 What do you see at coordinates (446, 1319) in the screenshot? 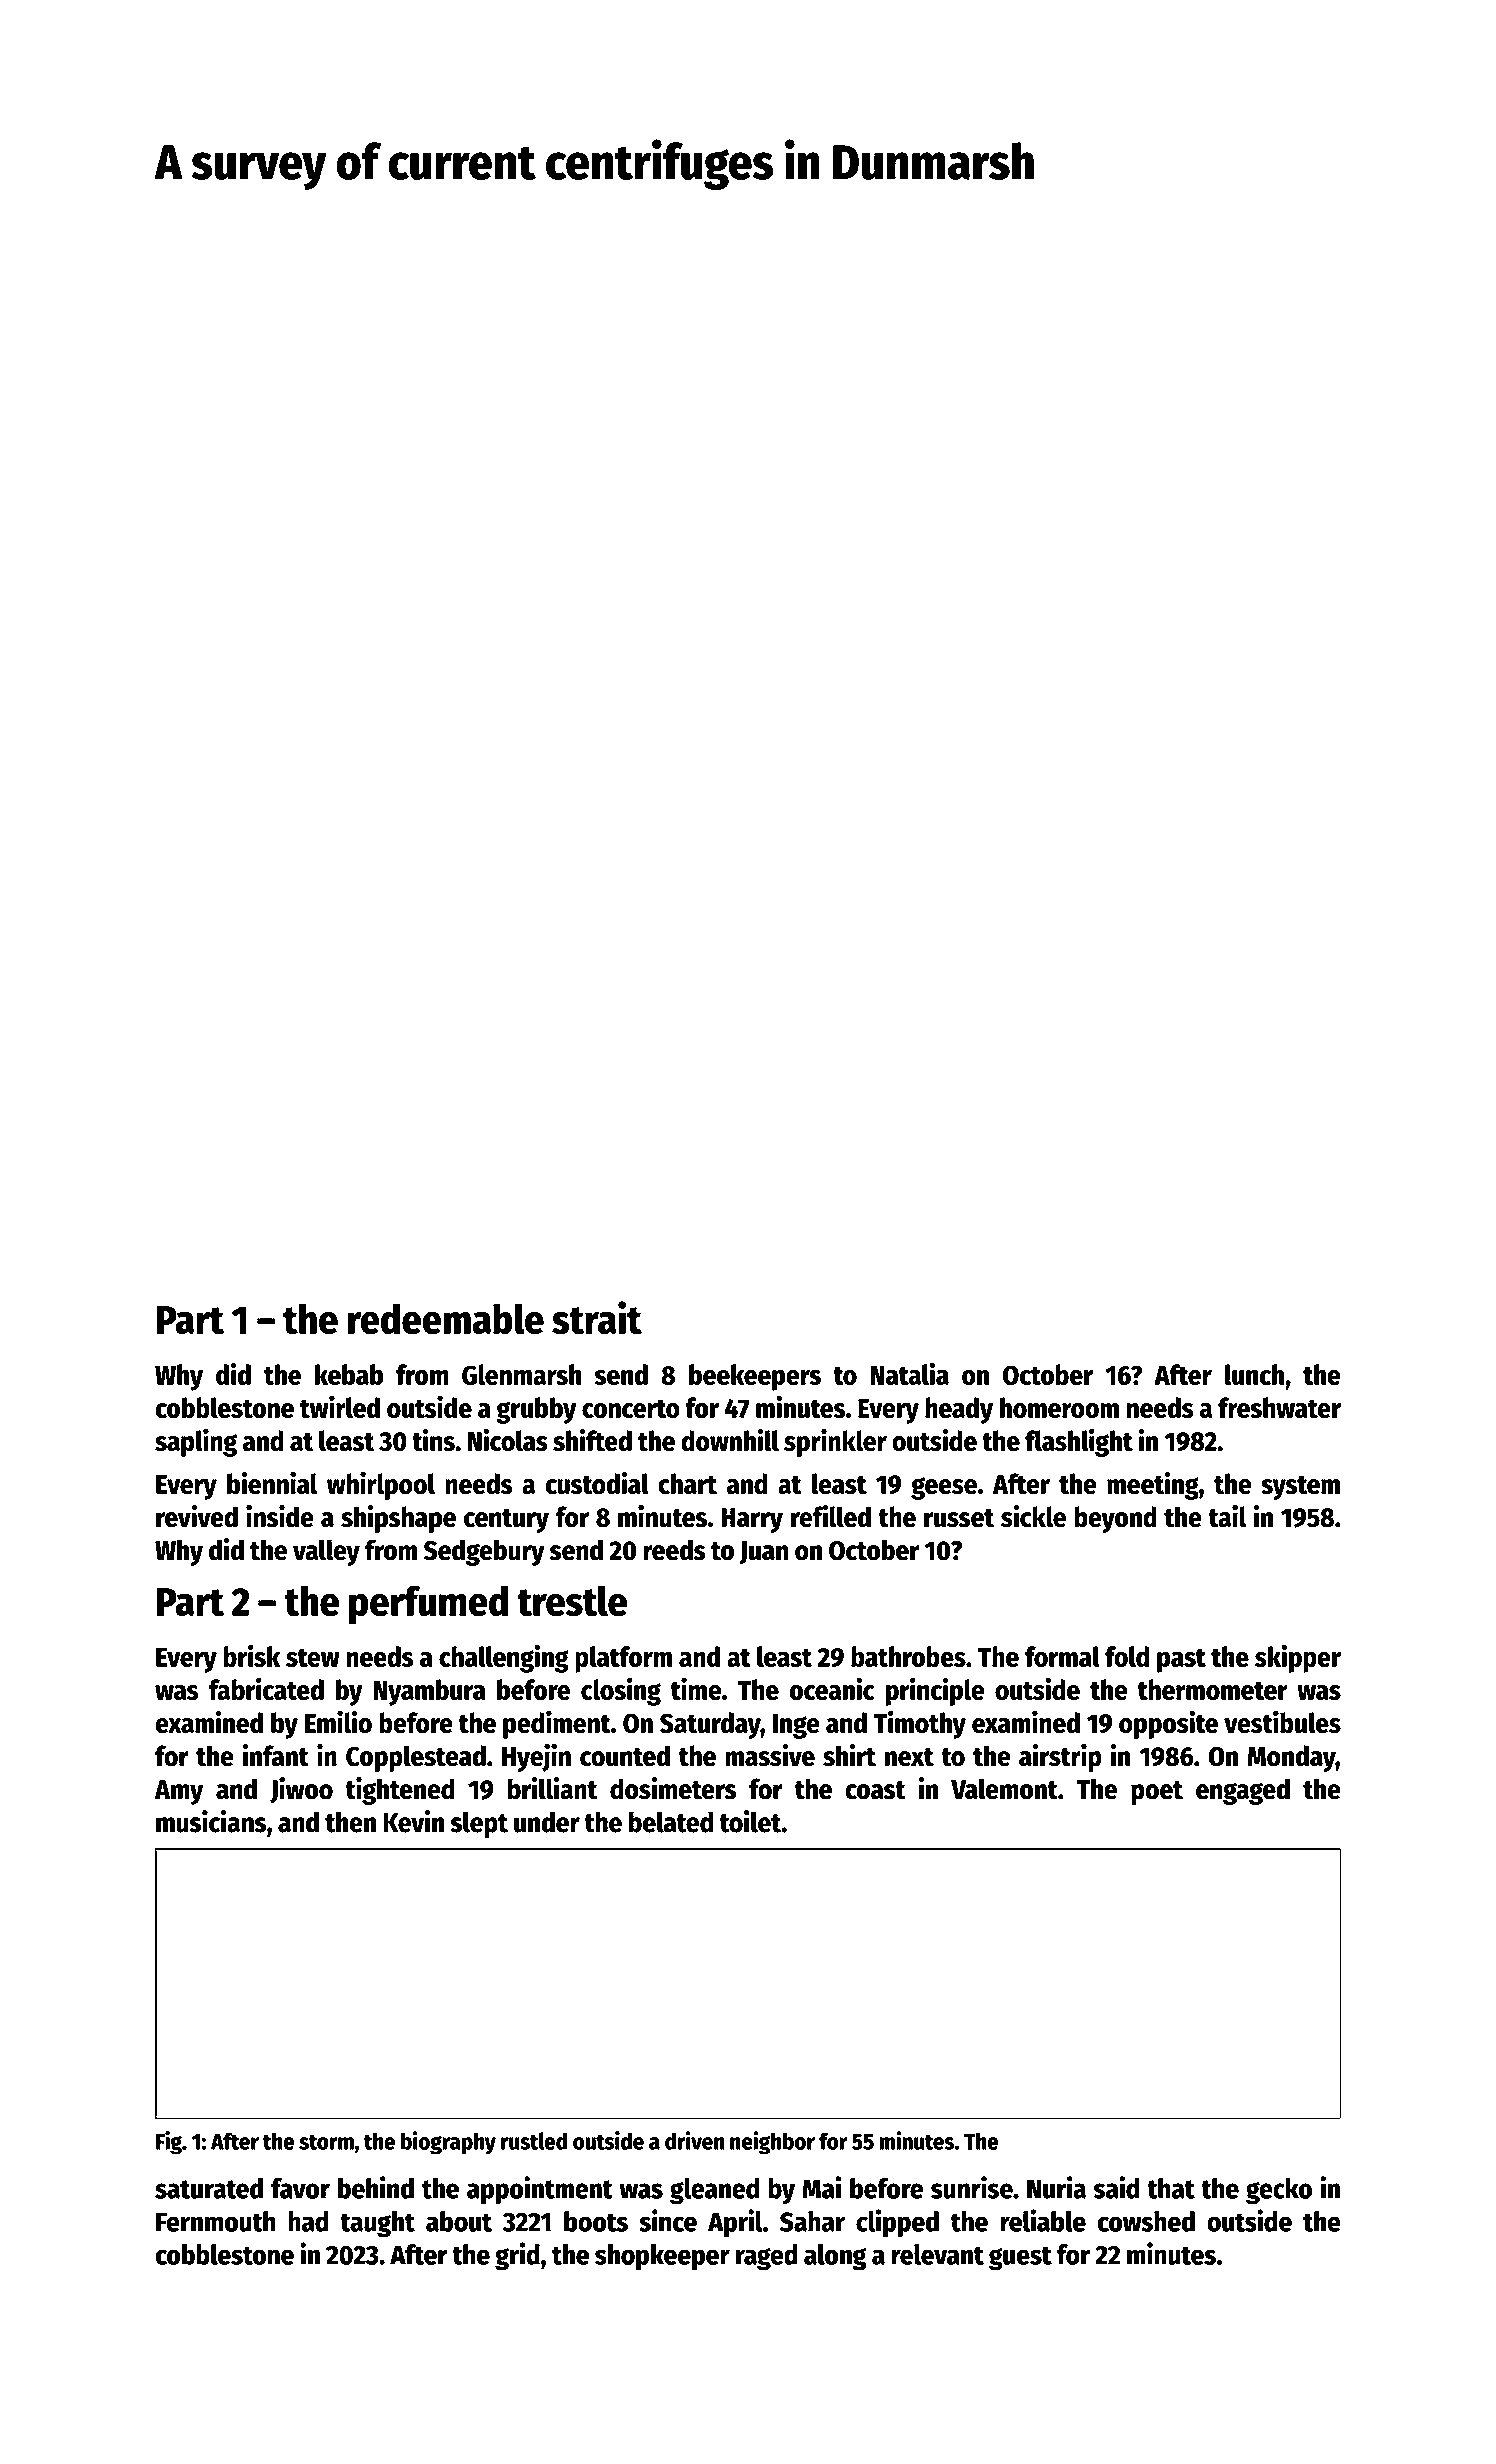
I see `redeemable` at bounding box center [446, 1319].
